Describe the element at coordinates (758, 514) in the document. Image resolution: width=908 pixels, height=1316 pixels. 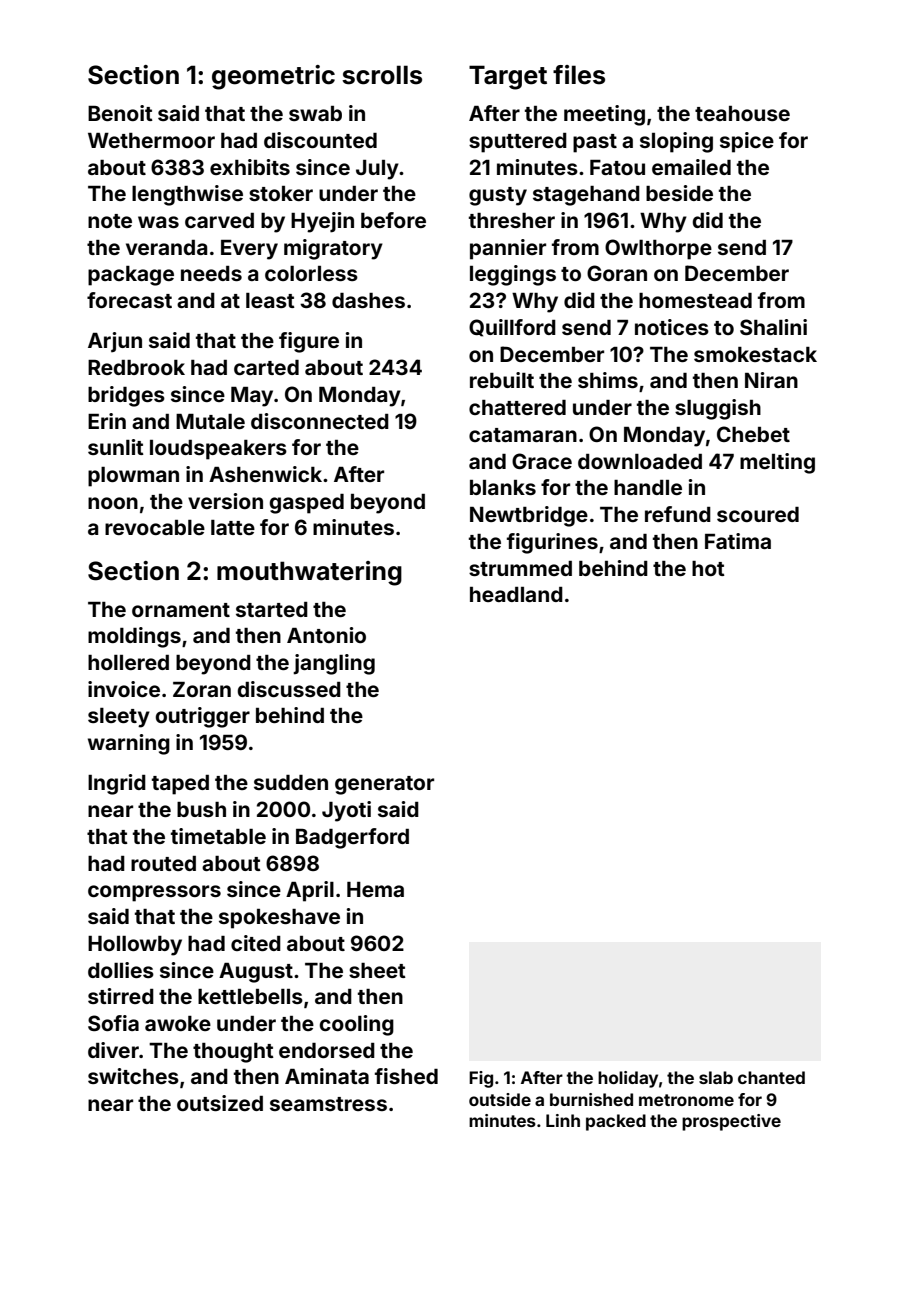
I see `scoured` at that location.
